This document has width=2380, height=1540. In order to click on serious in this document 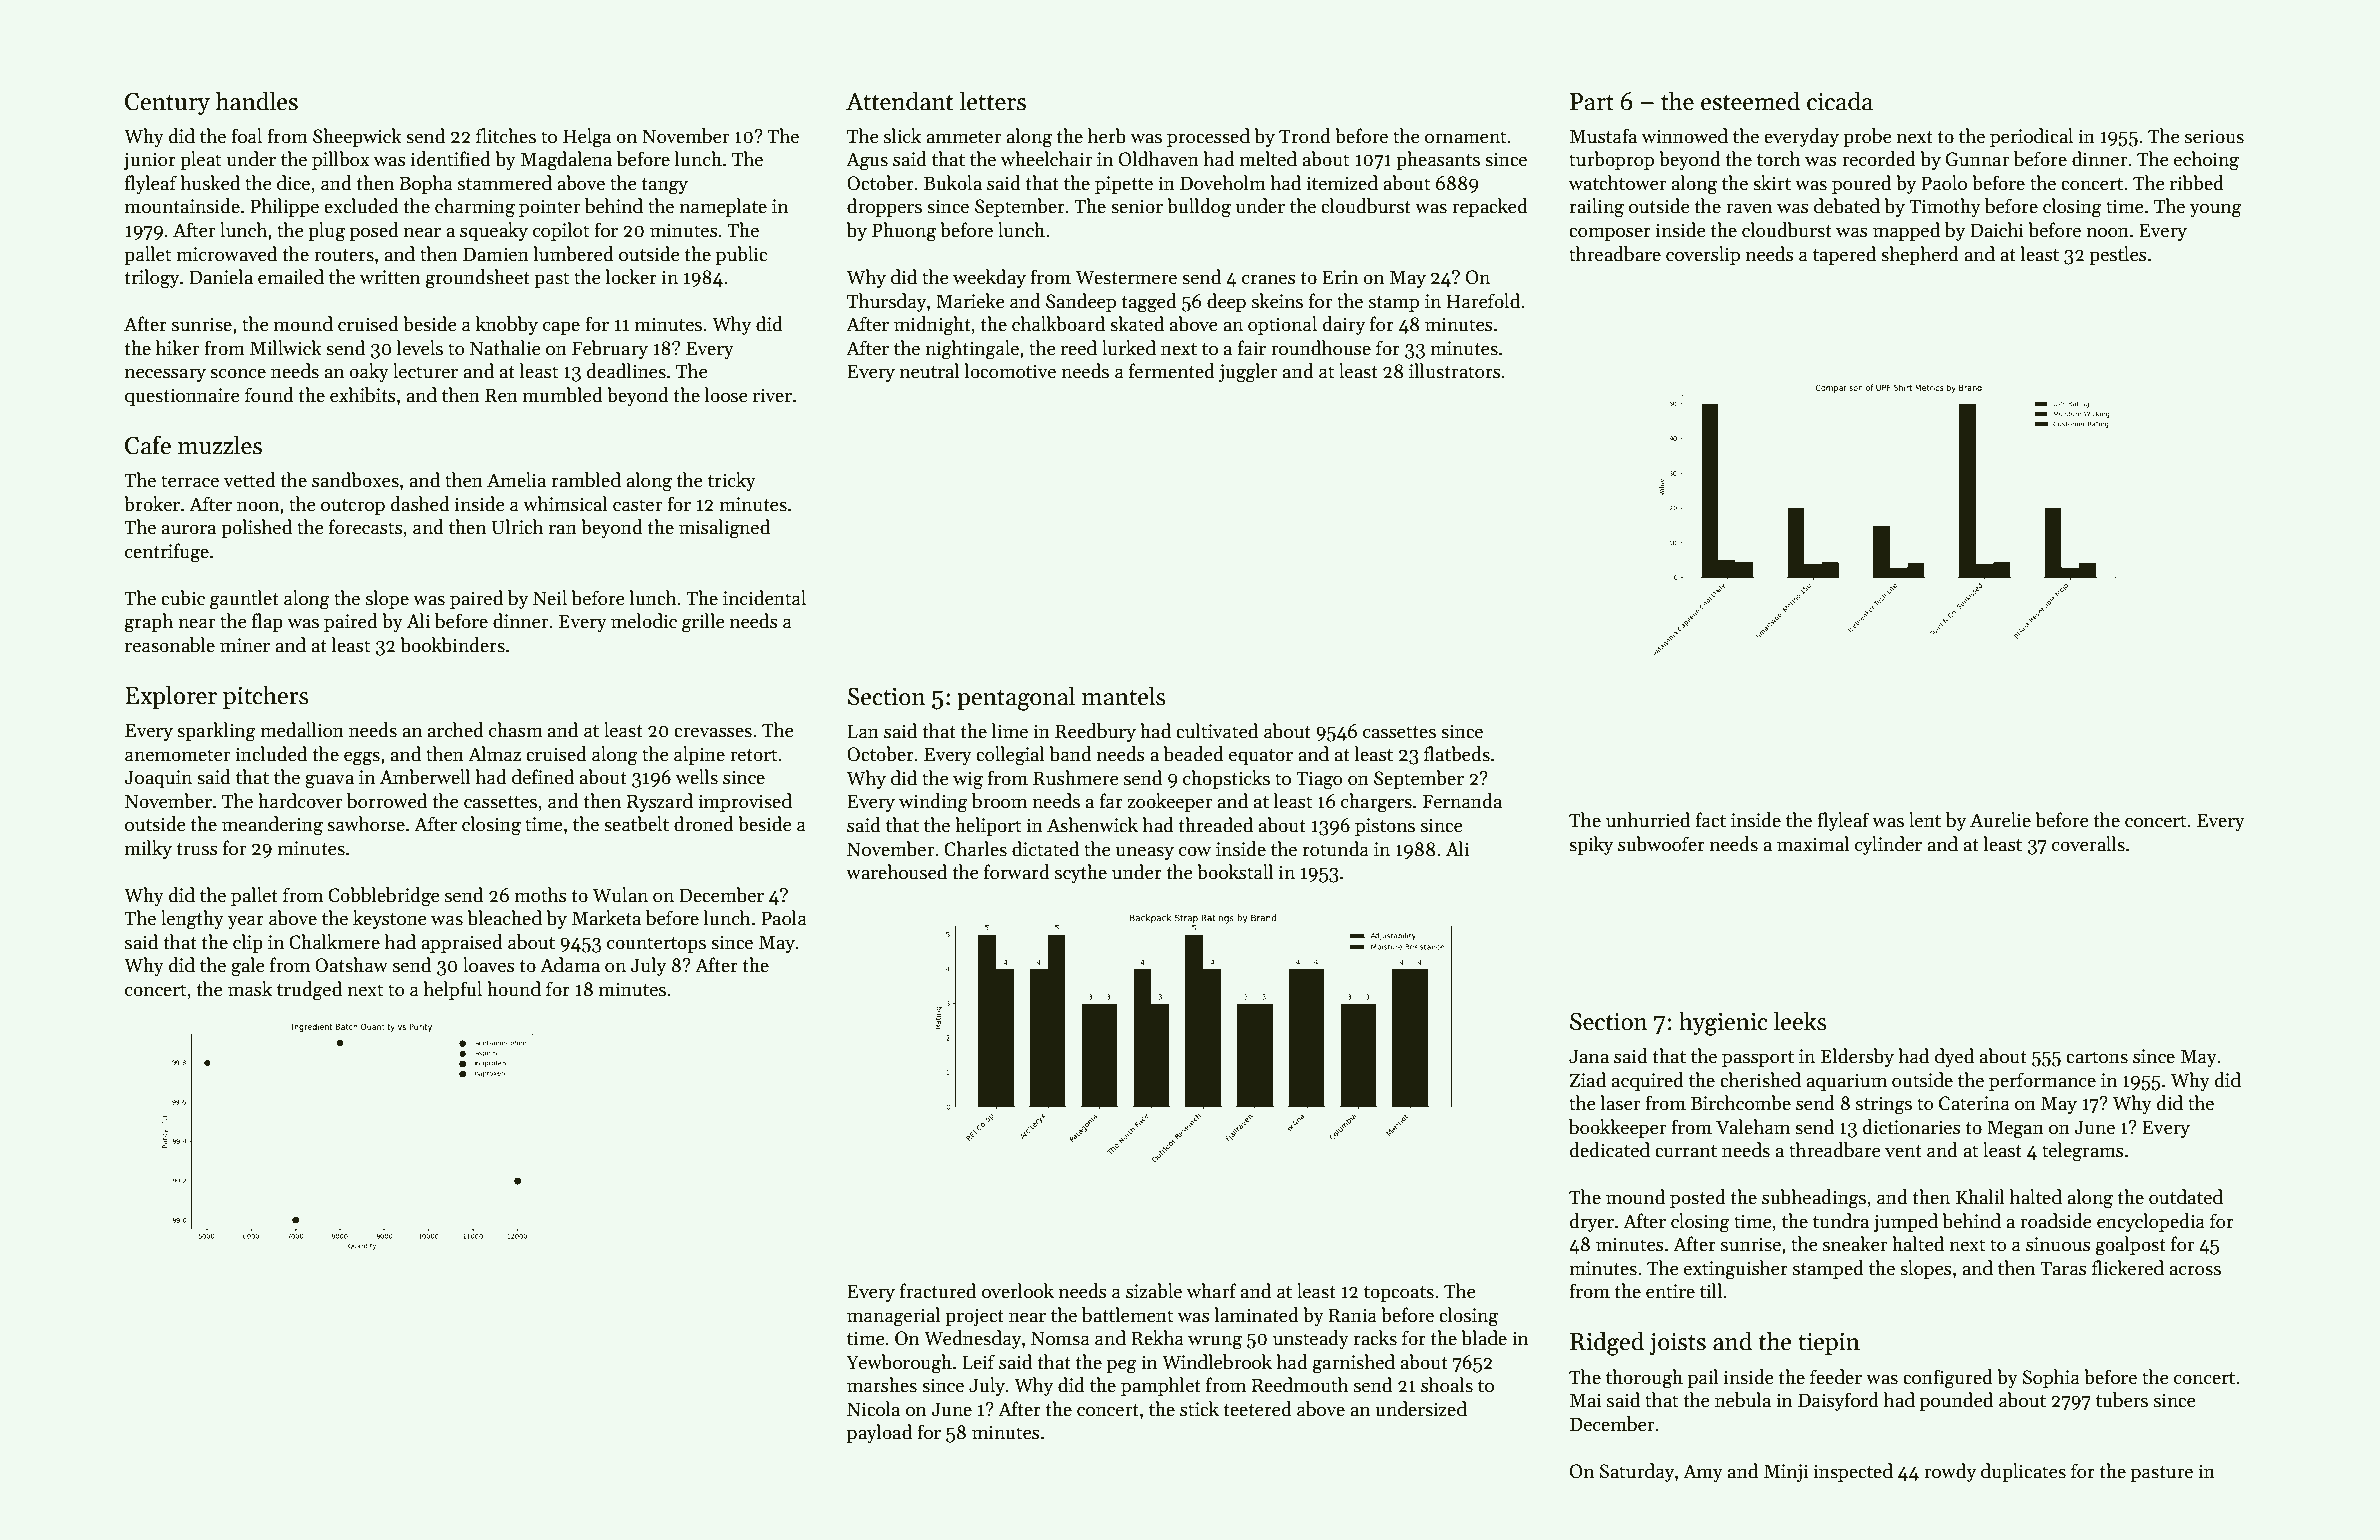, I will do `click(2214, 136)`.
